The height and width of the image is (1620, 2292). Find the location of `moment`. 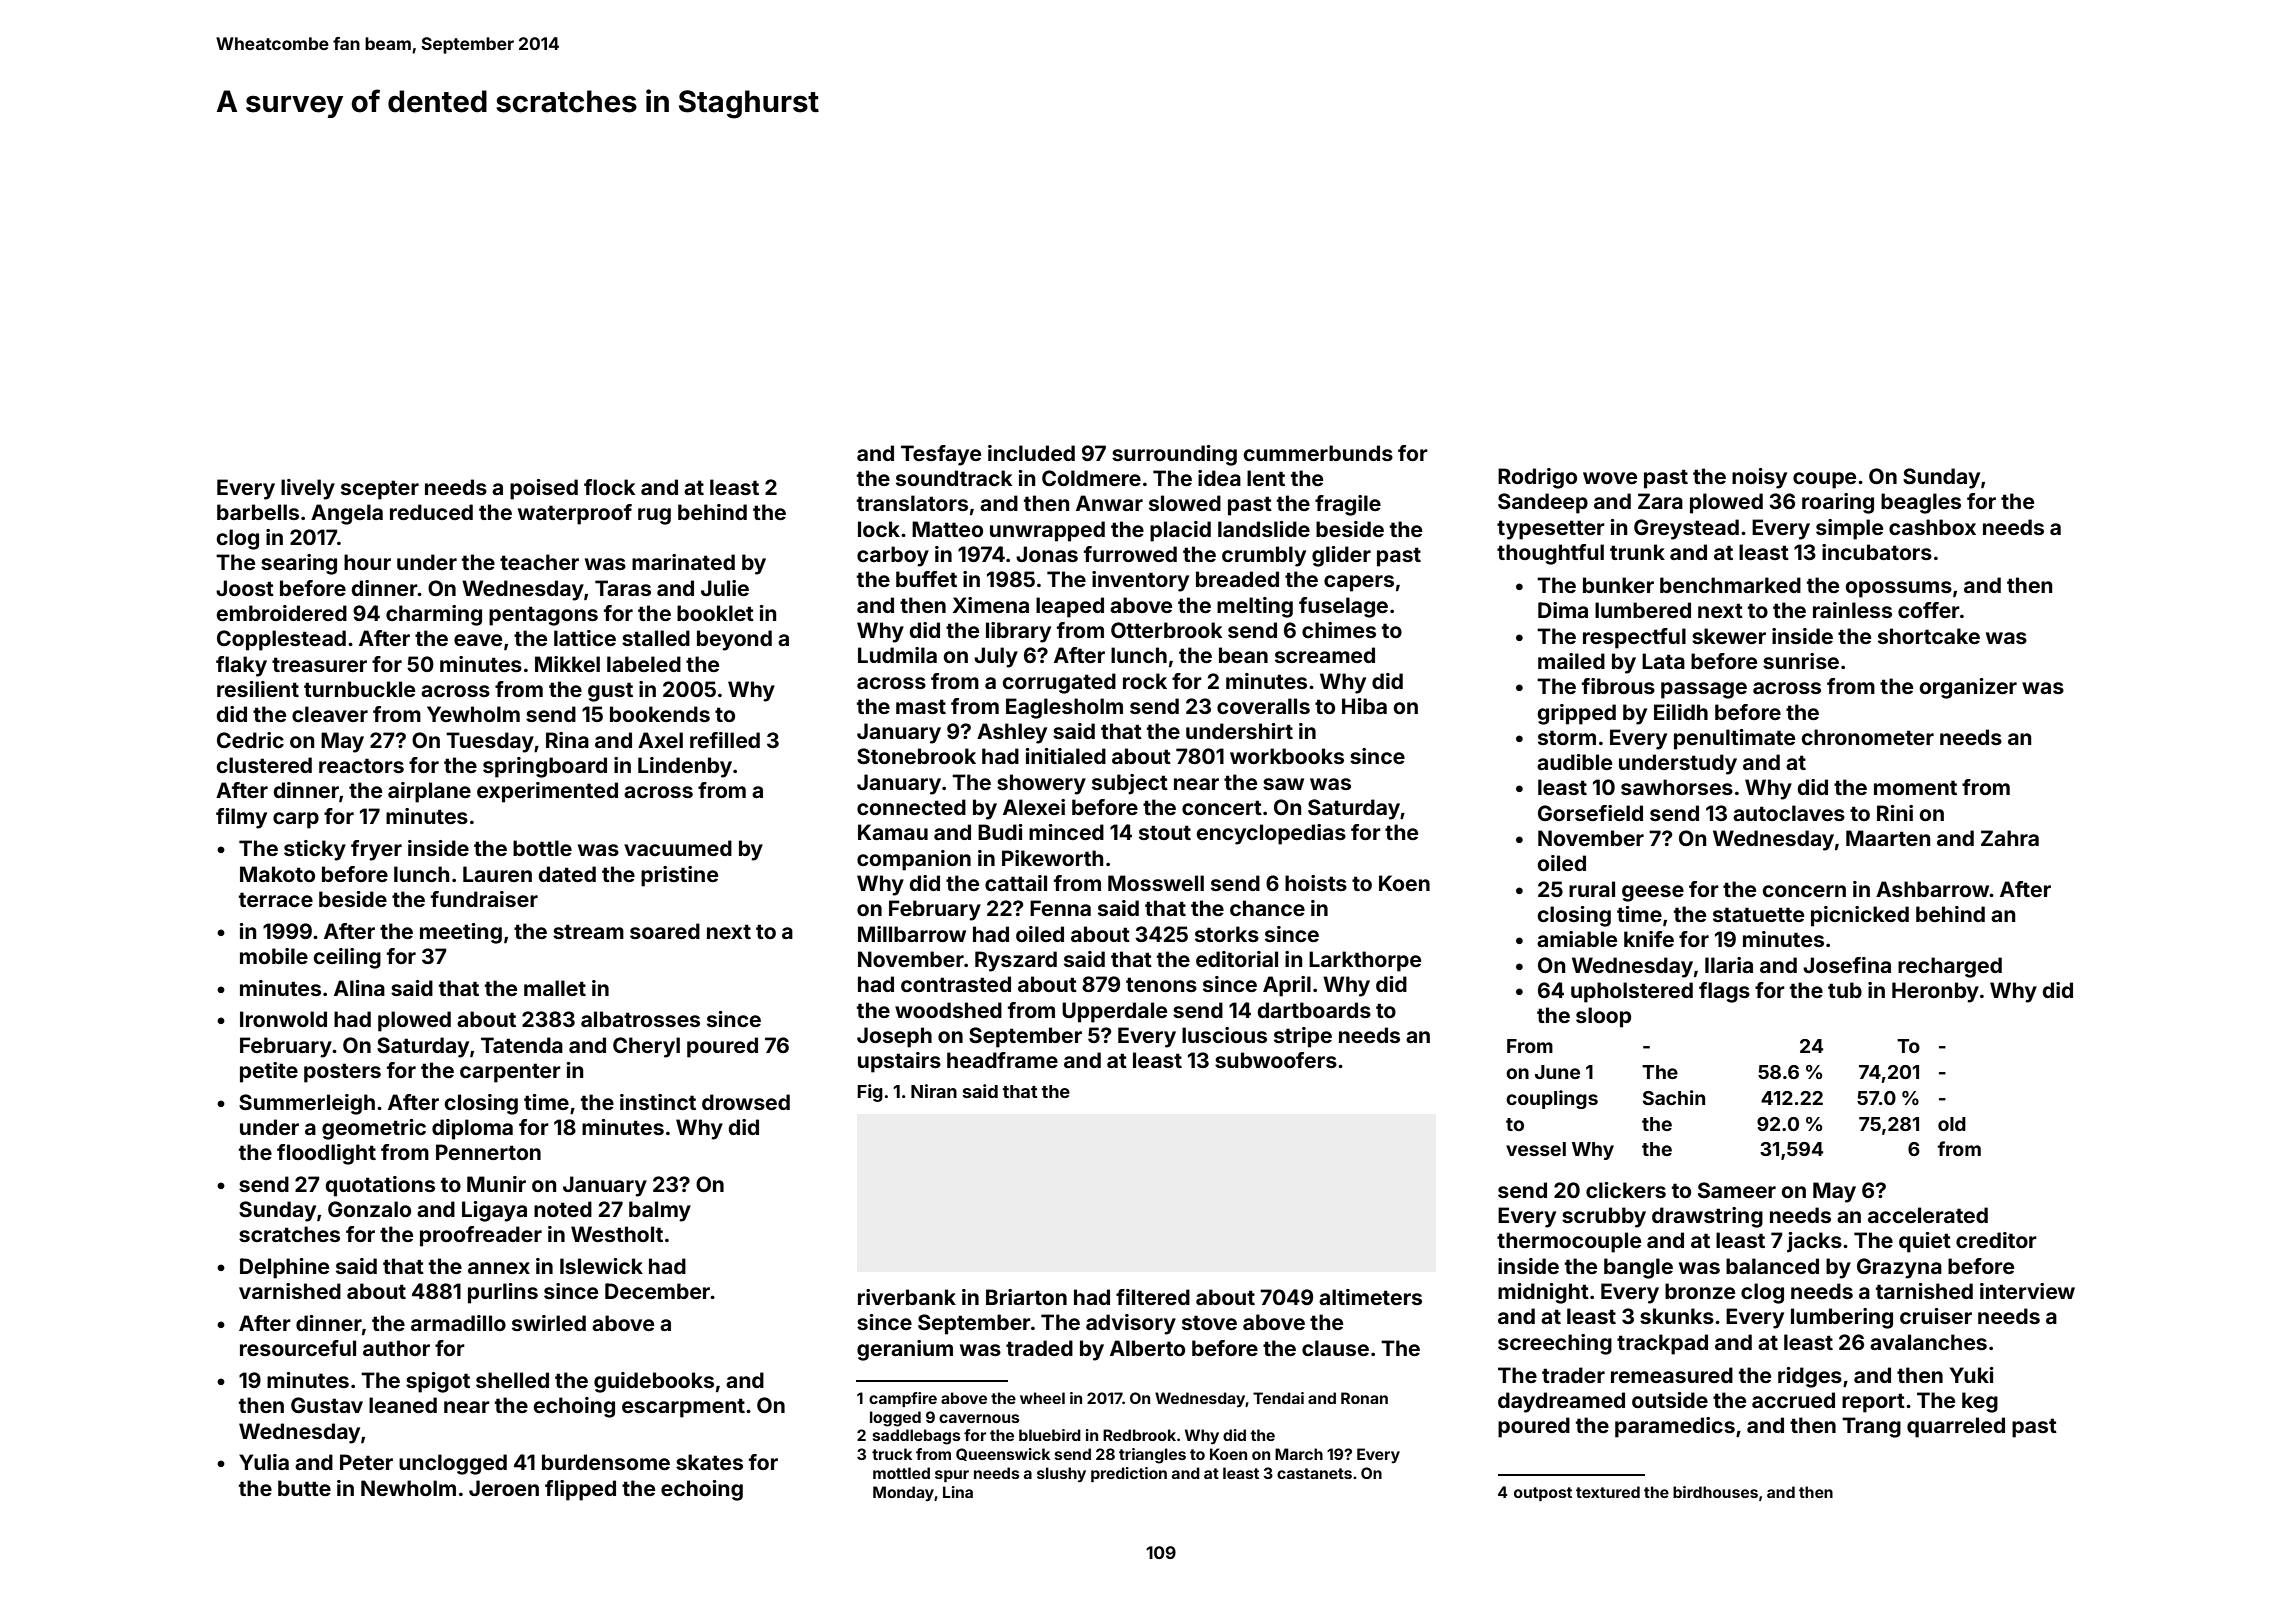

moment is located at coordinates (1915, 787).
